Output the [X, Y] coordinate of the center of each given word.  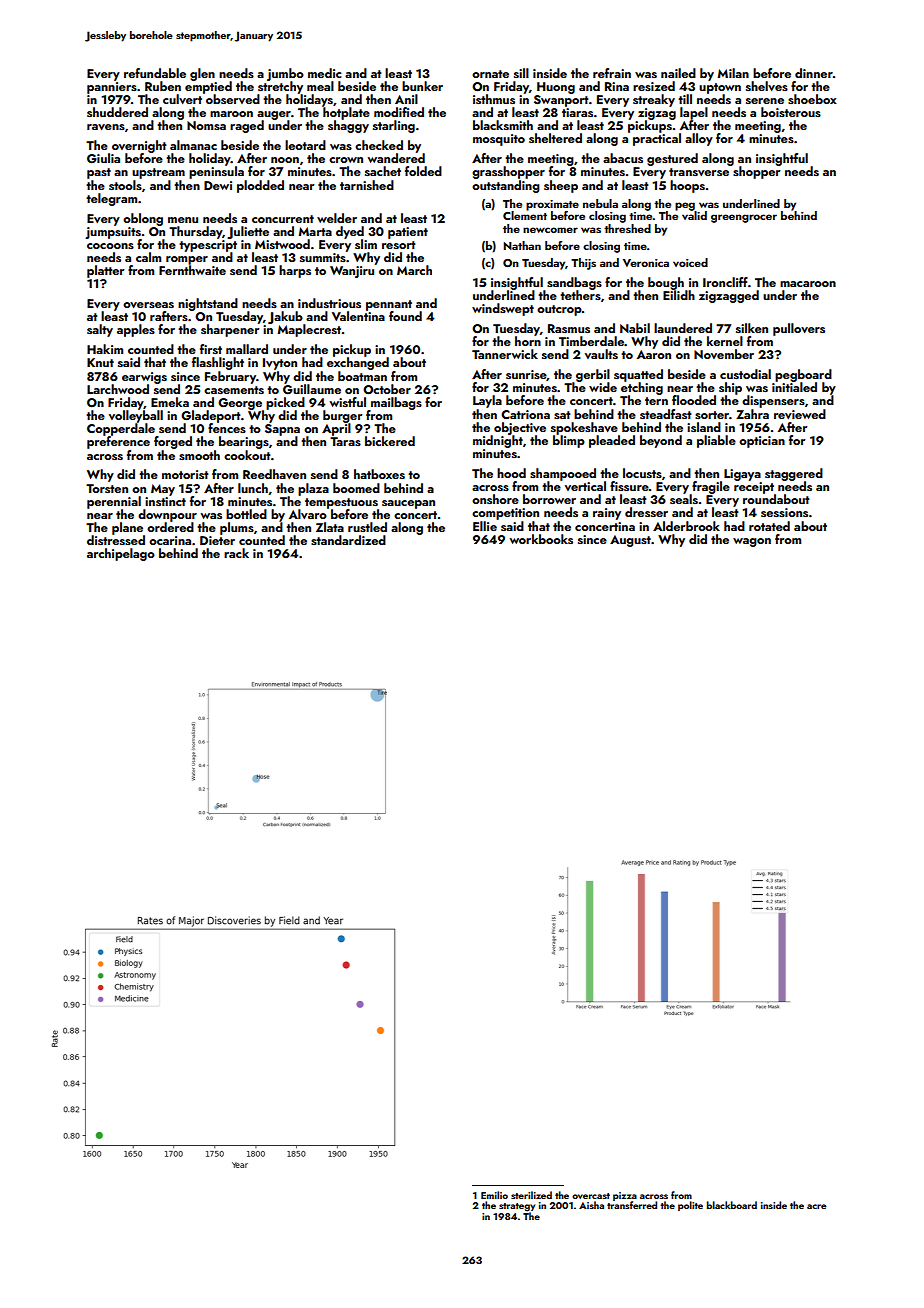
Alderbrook [686, 526]
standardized [348, 540]
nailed [678, 73]
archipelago [121, 554]
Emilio [494, 1195]
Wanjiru [352, 272]
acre [817, 1206]
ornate [490, 74]
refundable [155, 73]
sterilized [531, 1195]
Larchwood [118, 389]
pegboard [803, 375]
